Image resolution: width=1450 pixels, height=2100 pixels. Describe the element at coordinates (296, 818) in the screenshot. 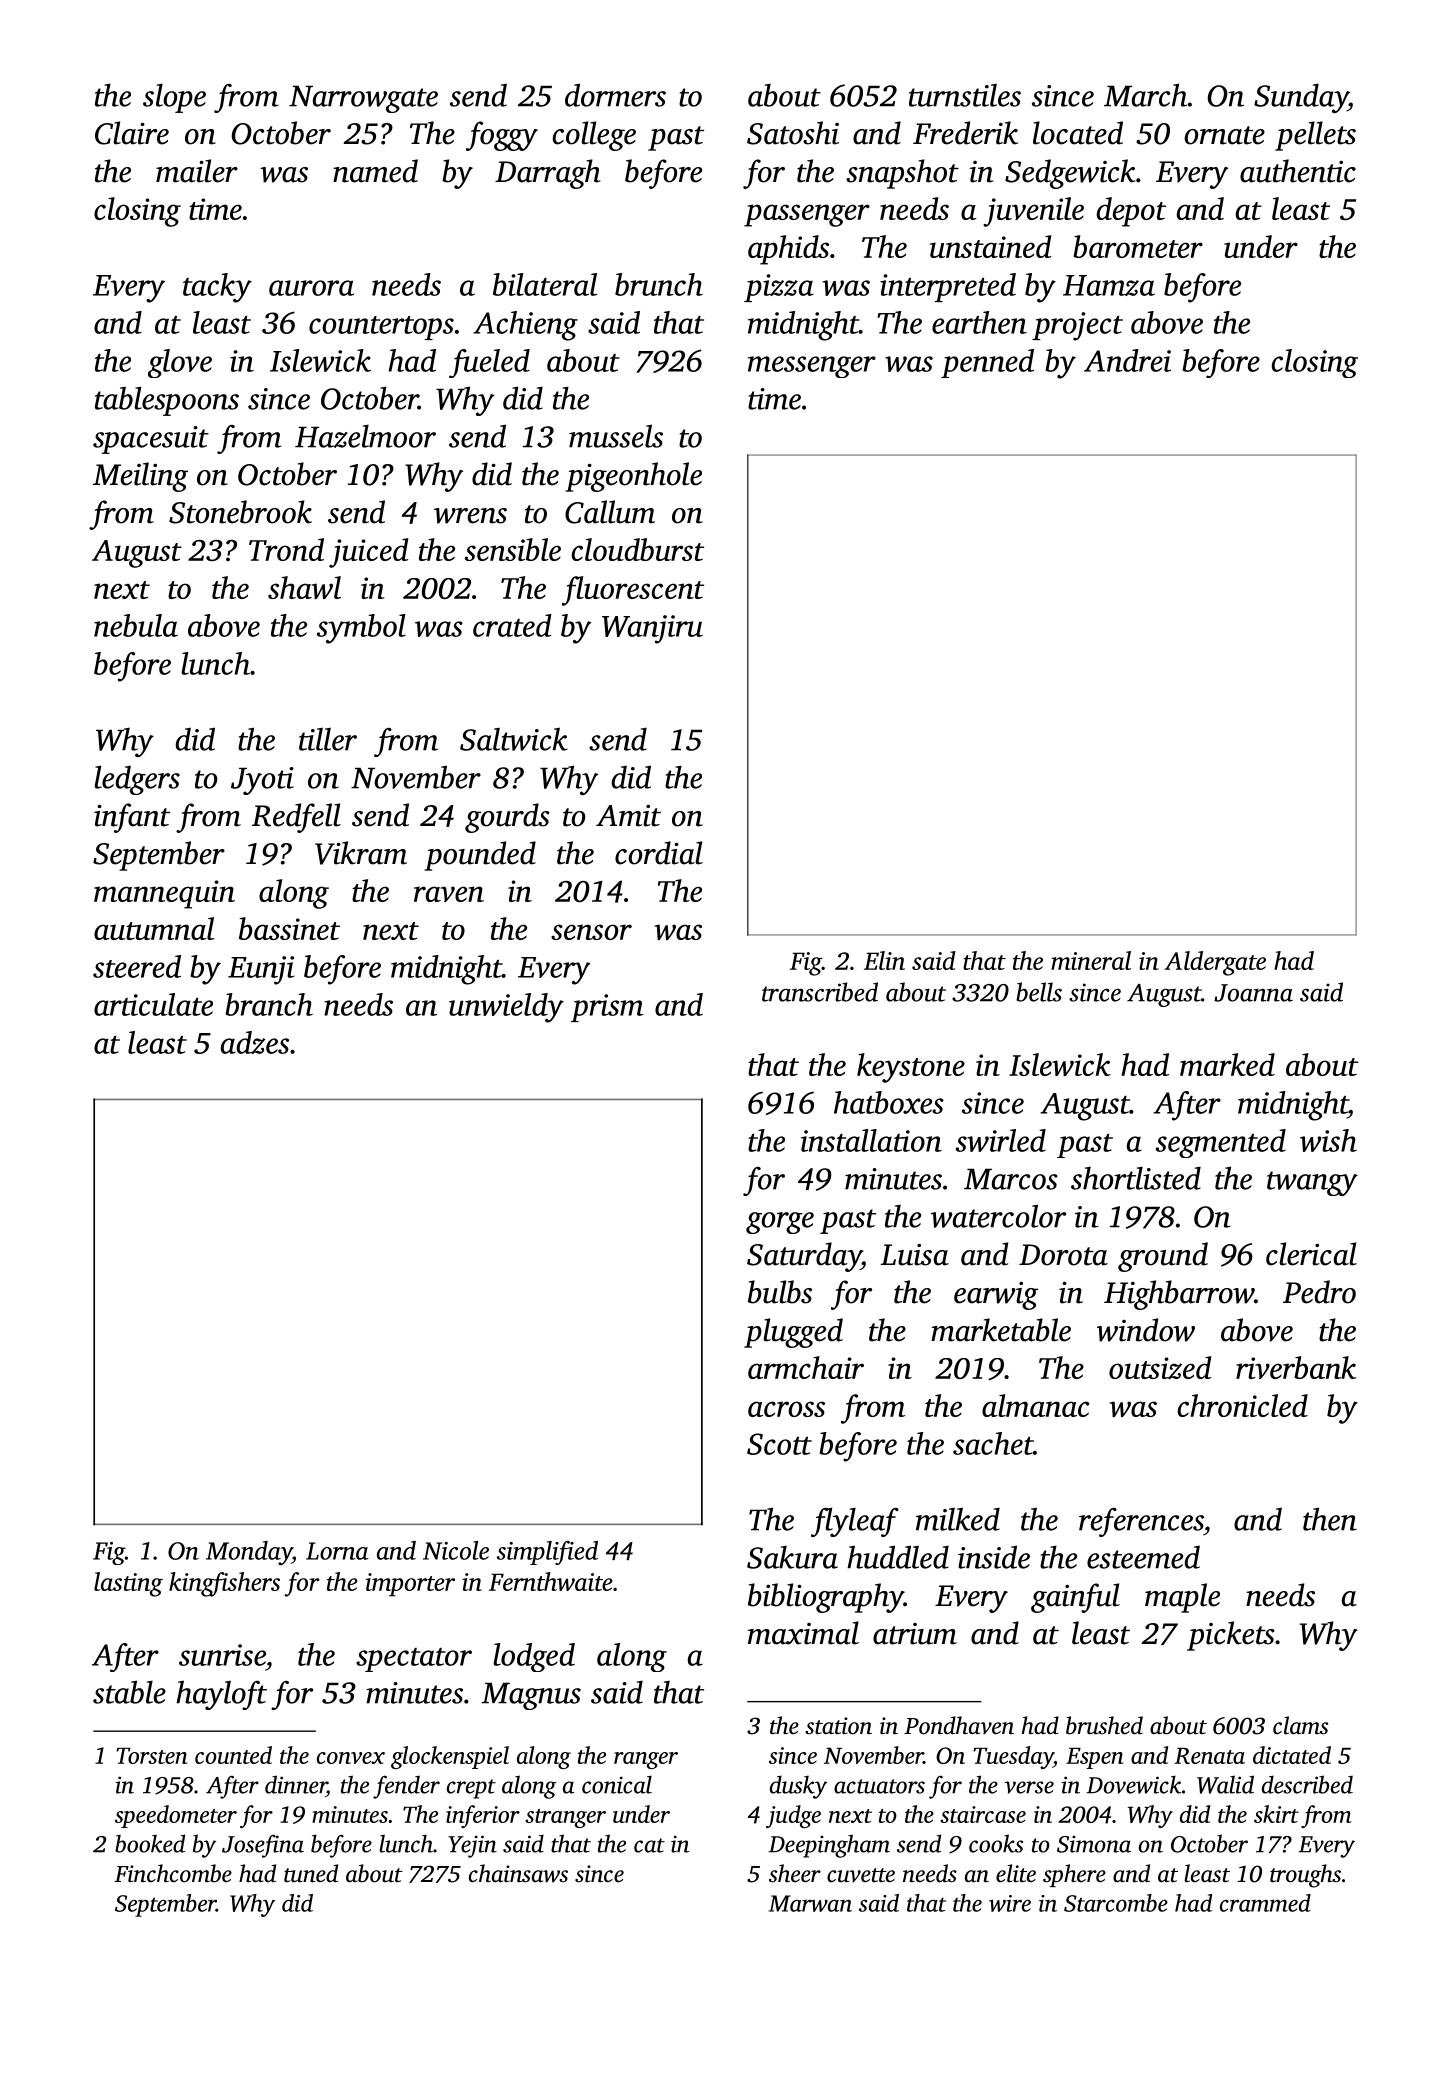

I see `Redfell` at that location.
